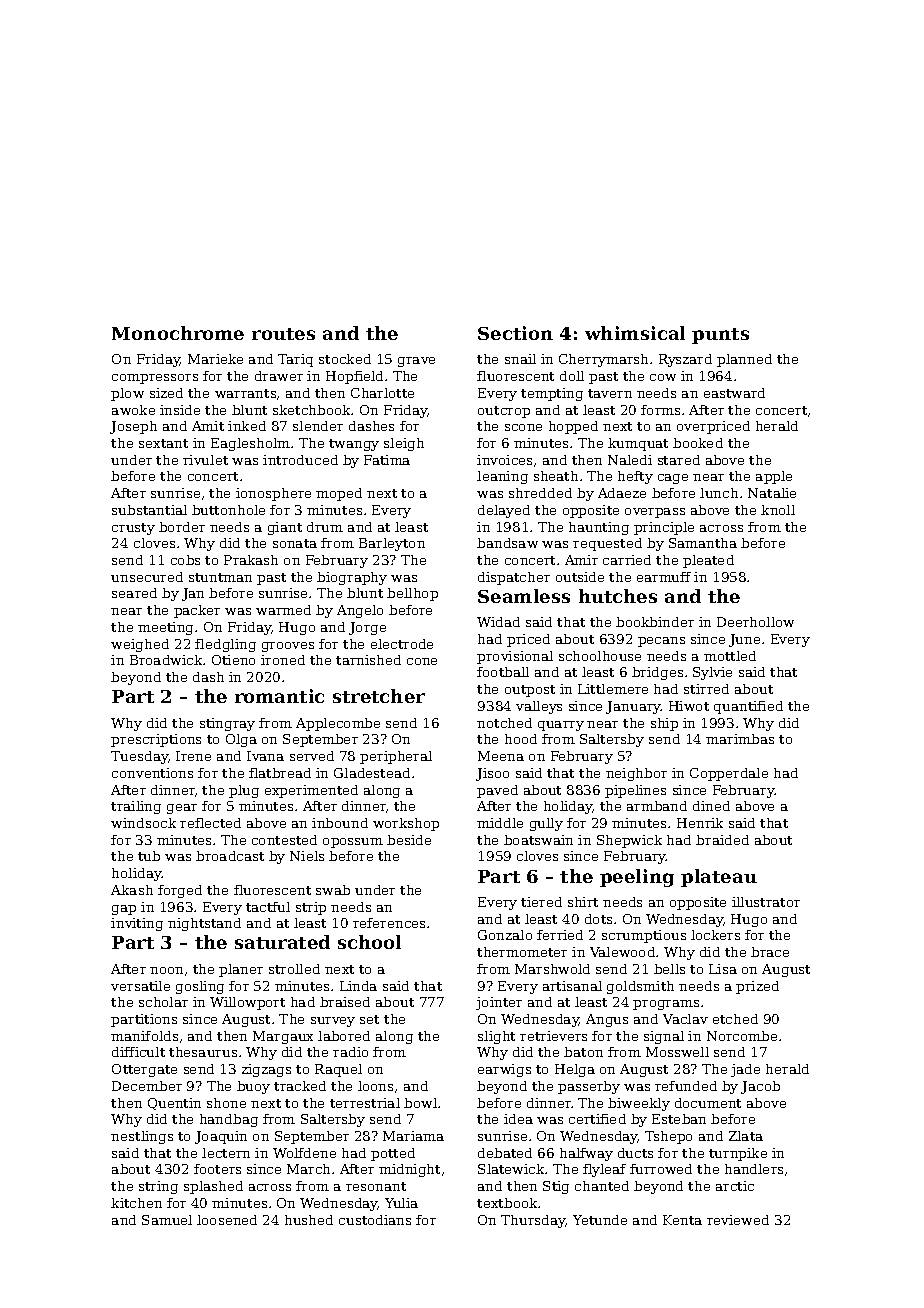  I want to click on planned, so click(744, 360).
